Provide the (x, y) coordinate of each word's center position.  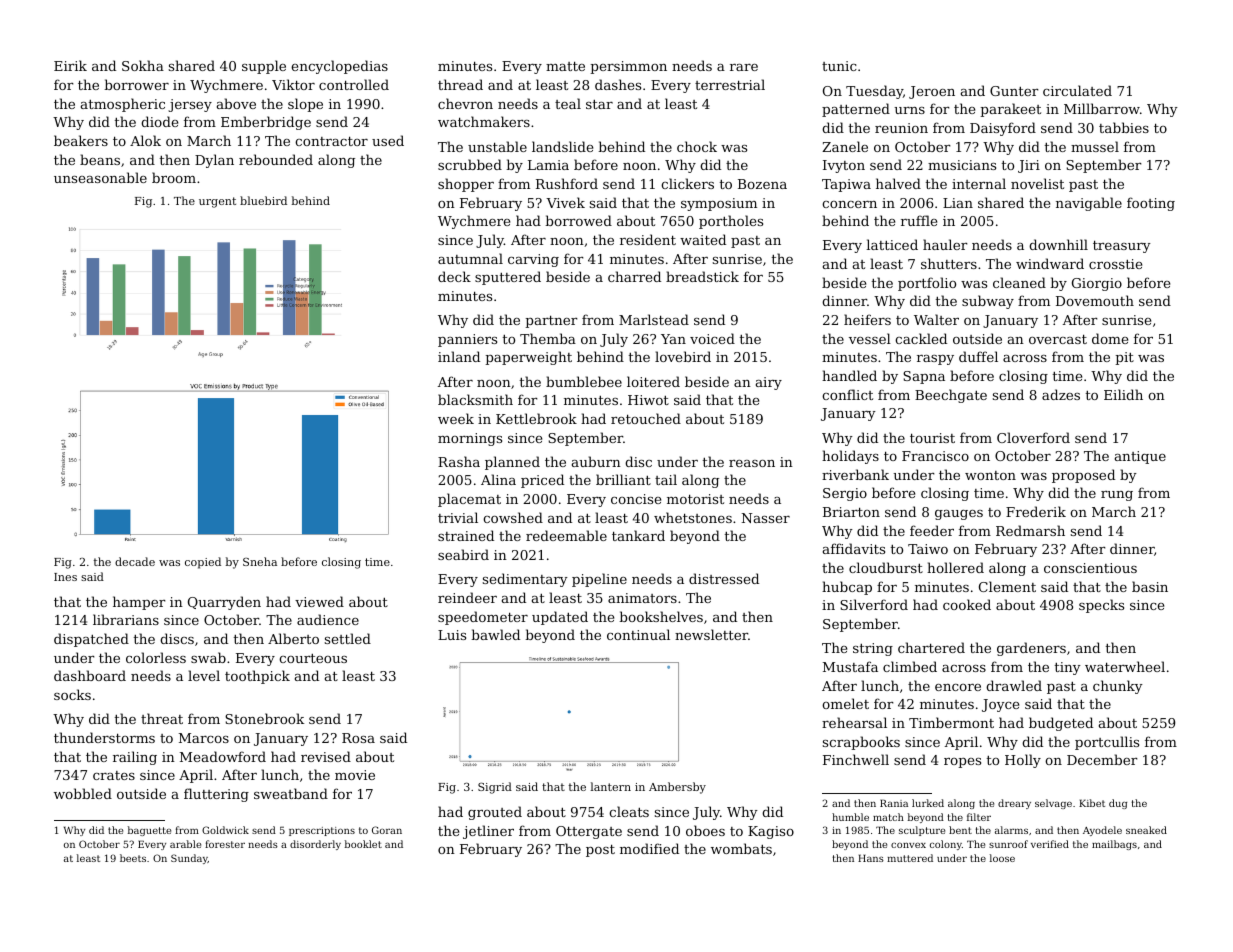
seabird (463, 554)
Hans (871, 858)
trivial (458, 517)
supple (264, 67)
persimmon (628, 67)
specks (1101, 606)
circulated (1077, 90)
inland (459, 356)
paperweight (528, 358)
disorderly (315, 845)
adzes (1061, 394)
